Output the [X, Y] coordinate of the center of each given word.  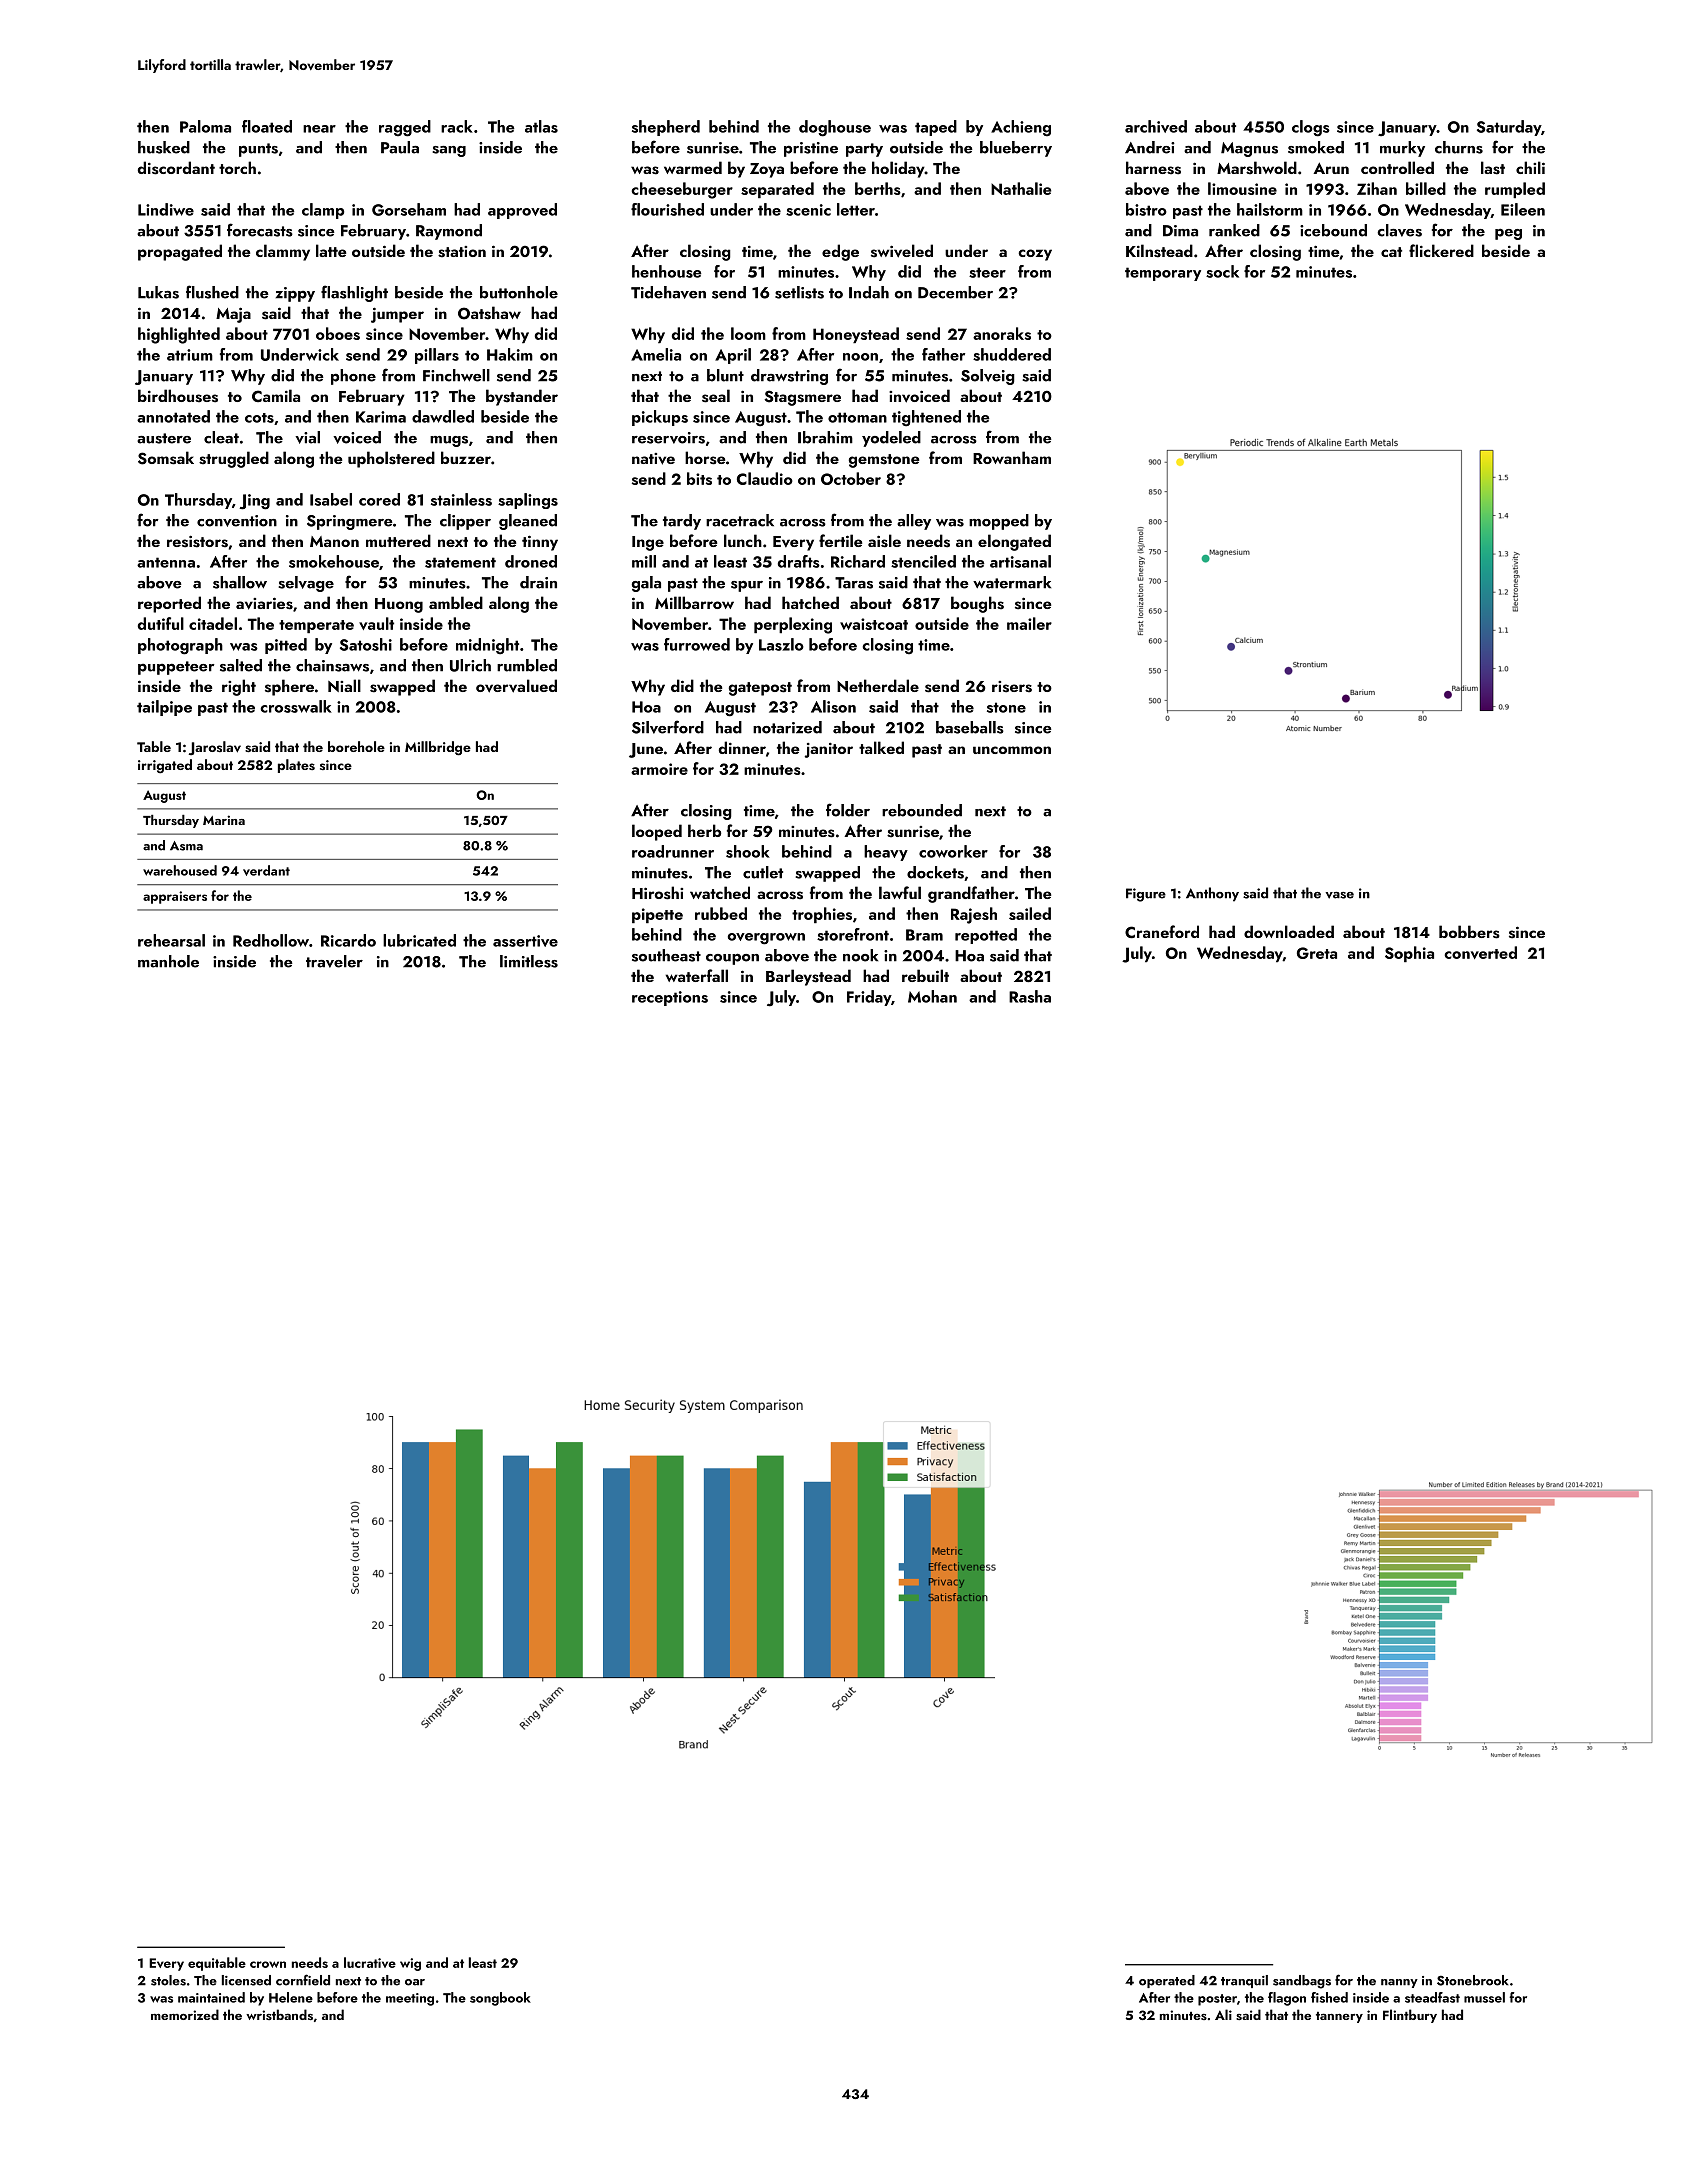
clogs [1311, 128]
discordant [176, 168]
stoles [168, 1980]
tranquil [1244, 1981]
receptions [670, 998]
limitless [529, 961]
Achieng [1021, 128]
